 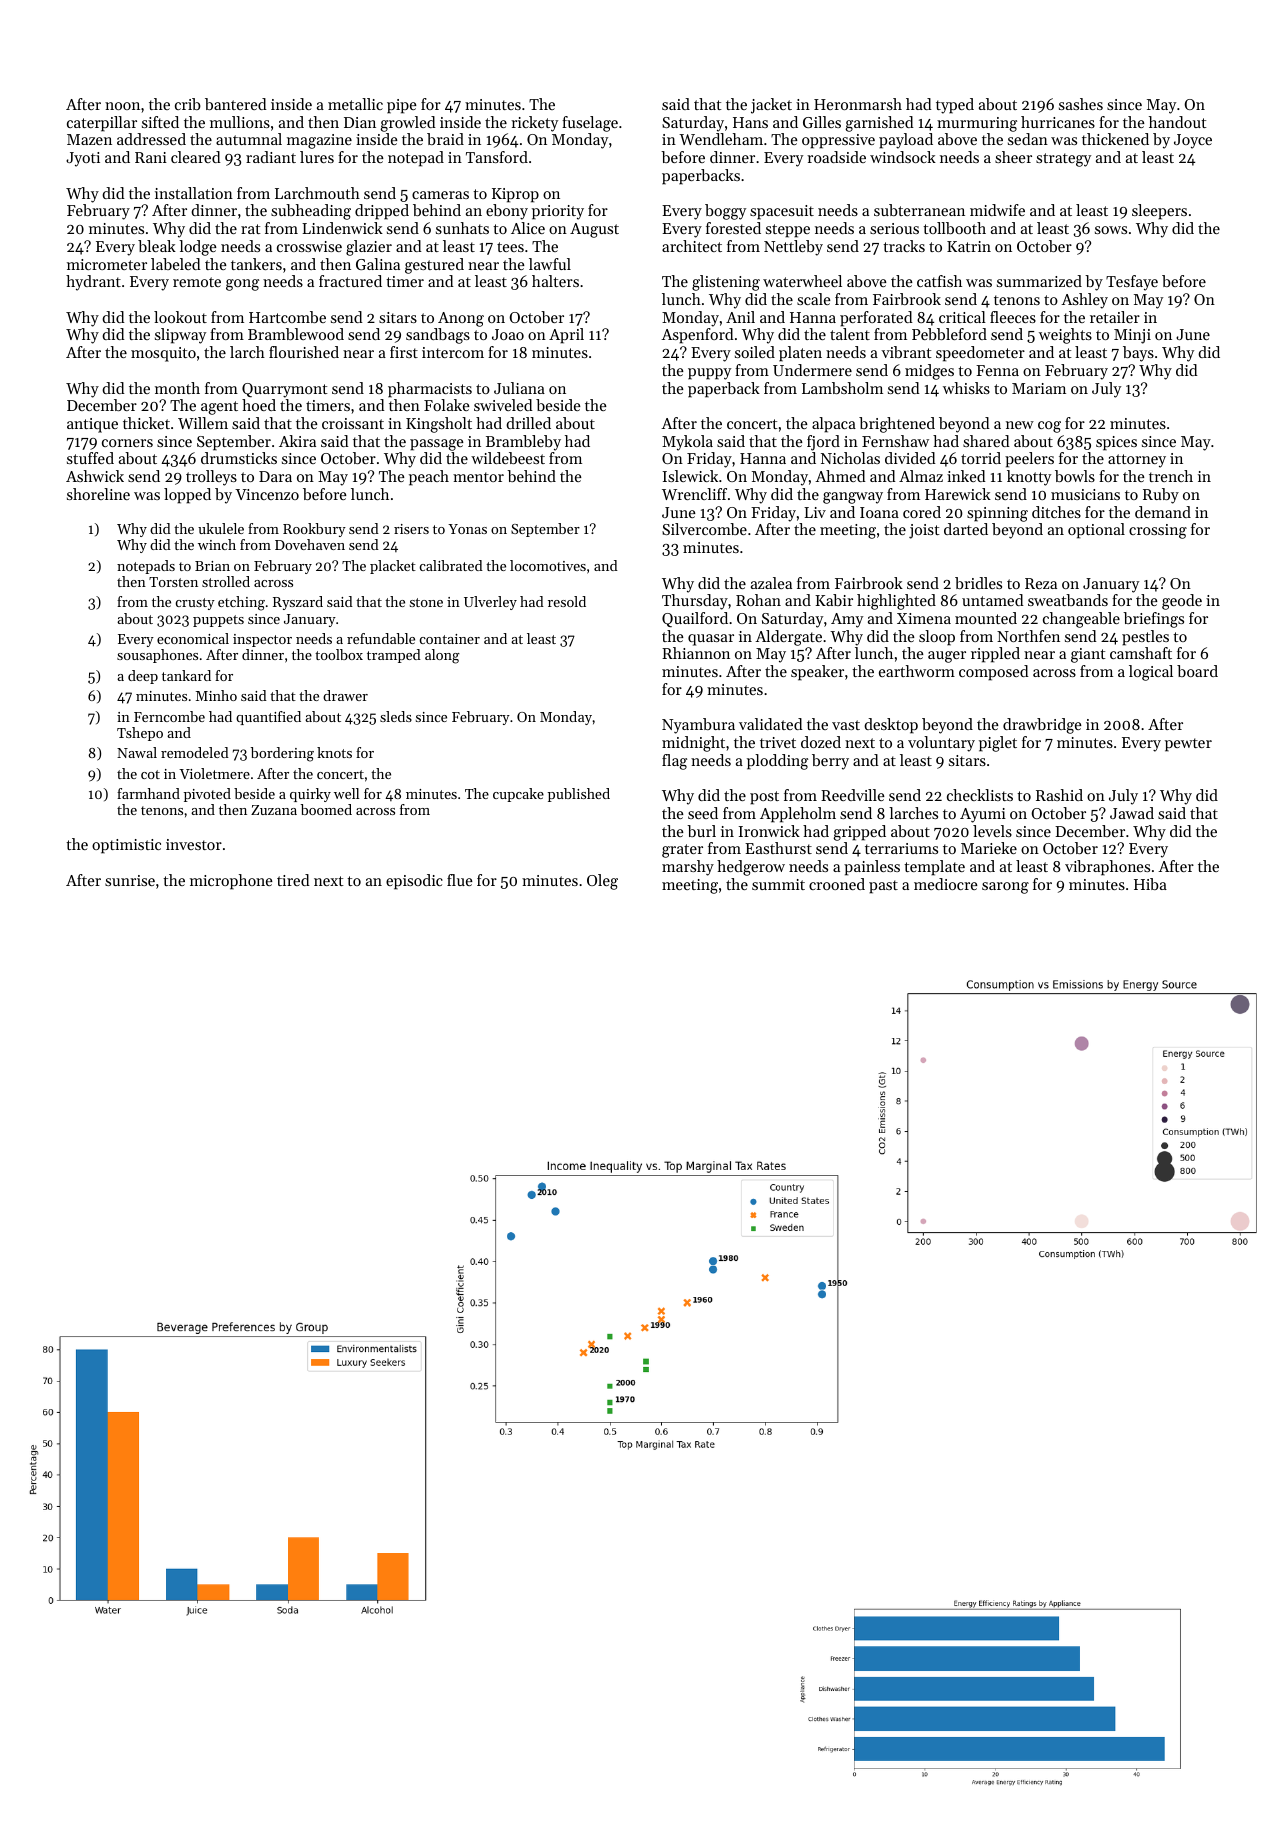 What do you see at coordinates (817, 673) in the screenshot?
I see `speaker` at bounding box center [817, 673].
